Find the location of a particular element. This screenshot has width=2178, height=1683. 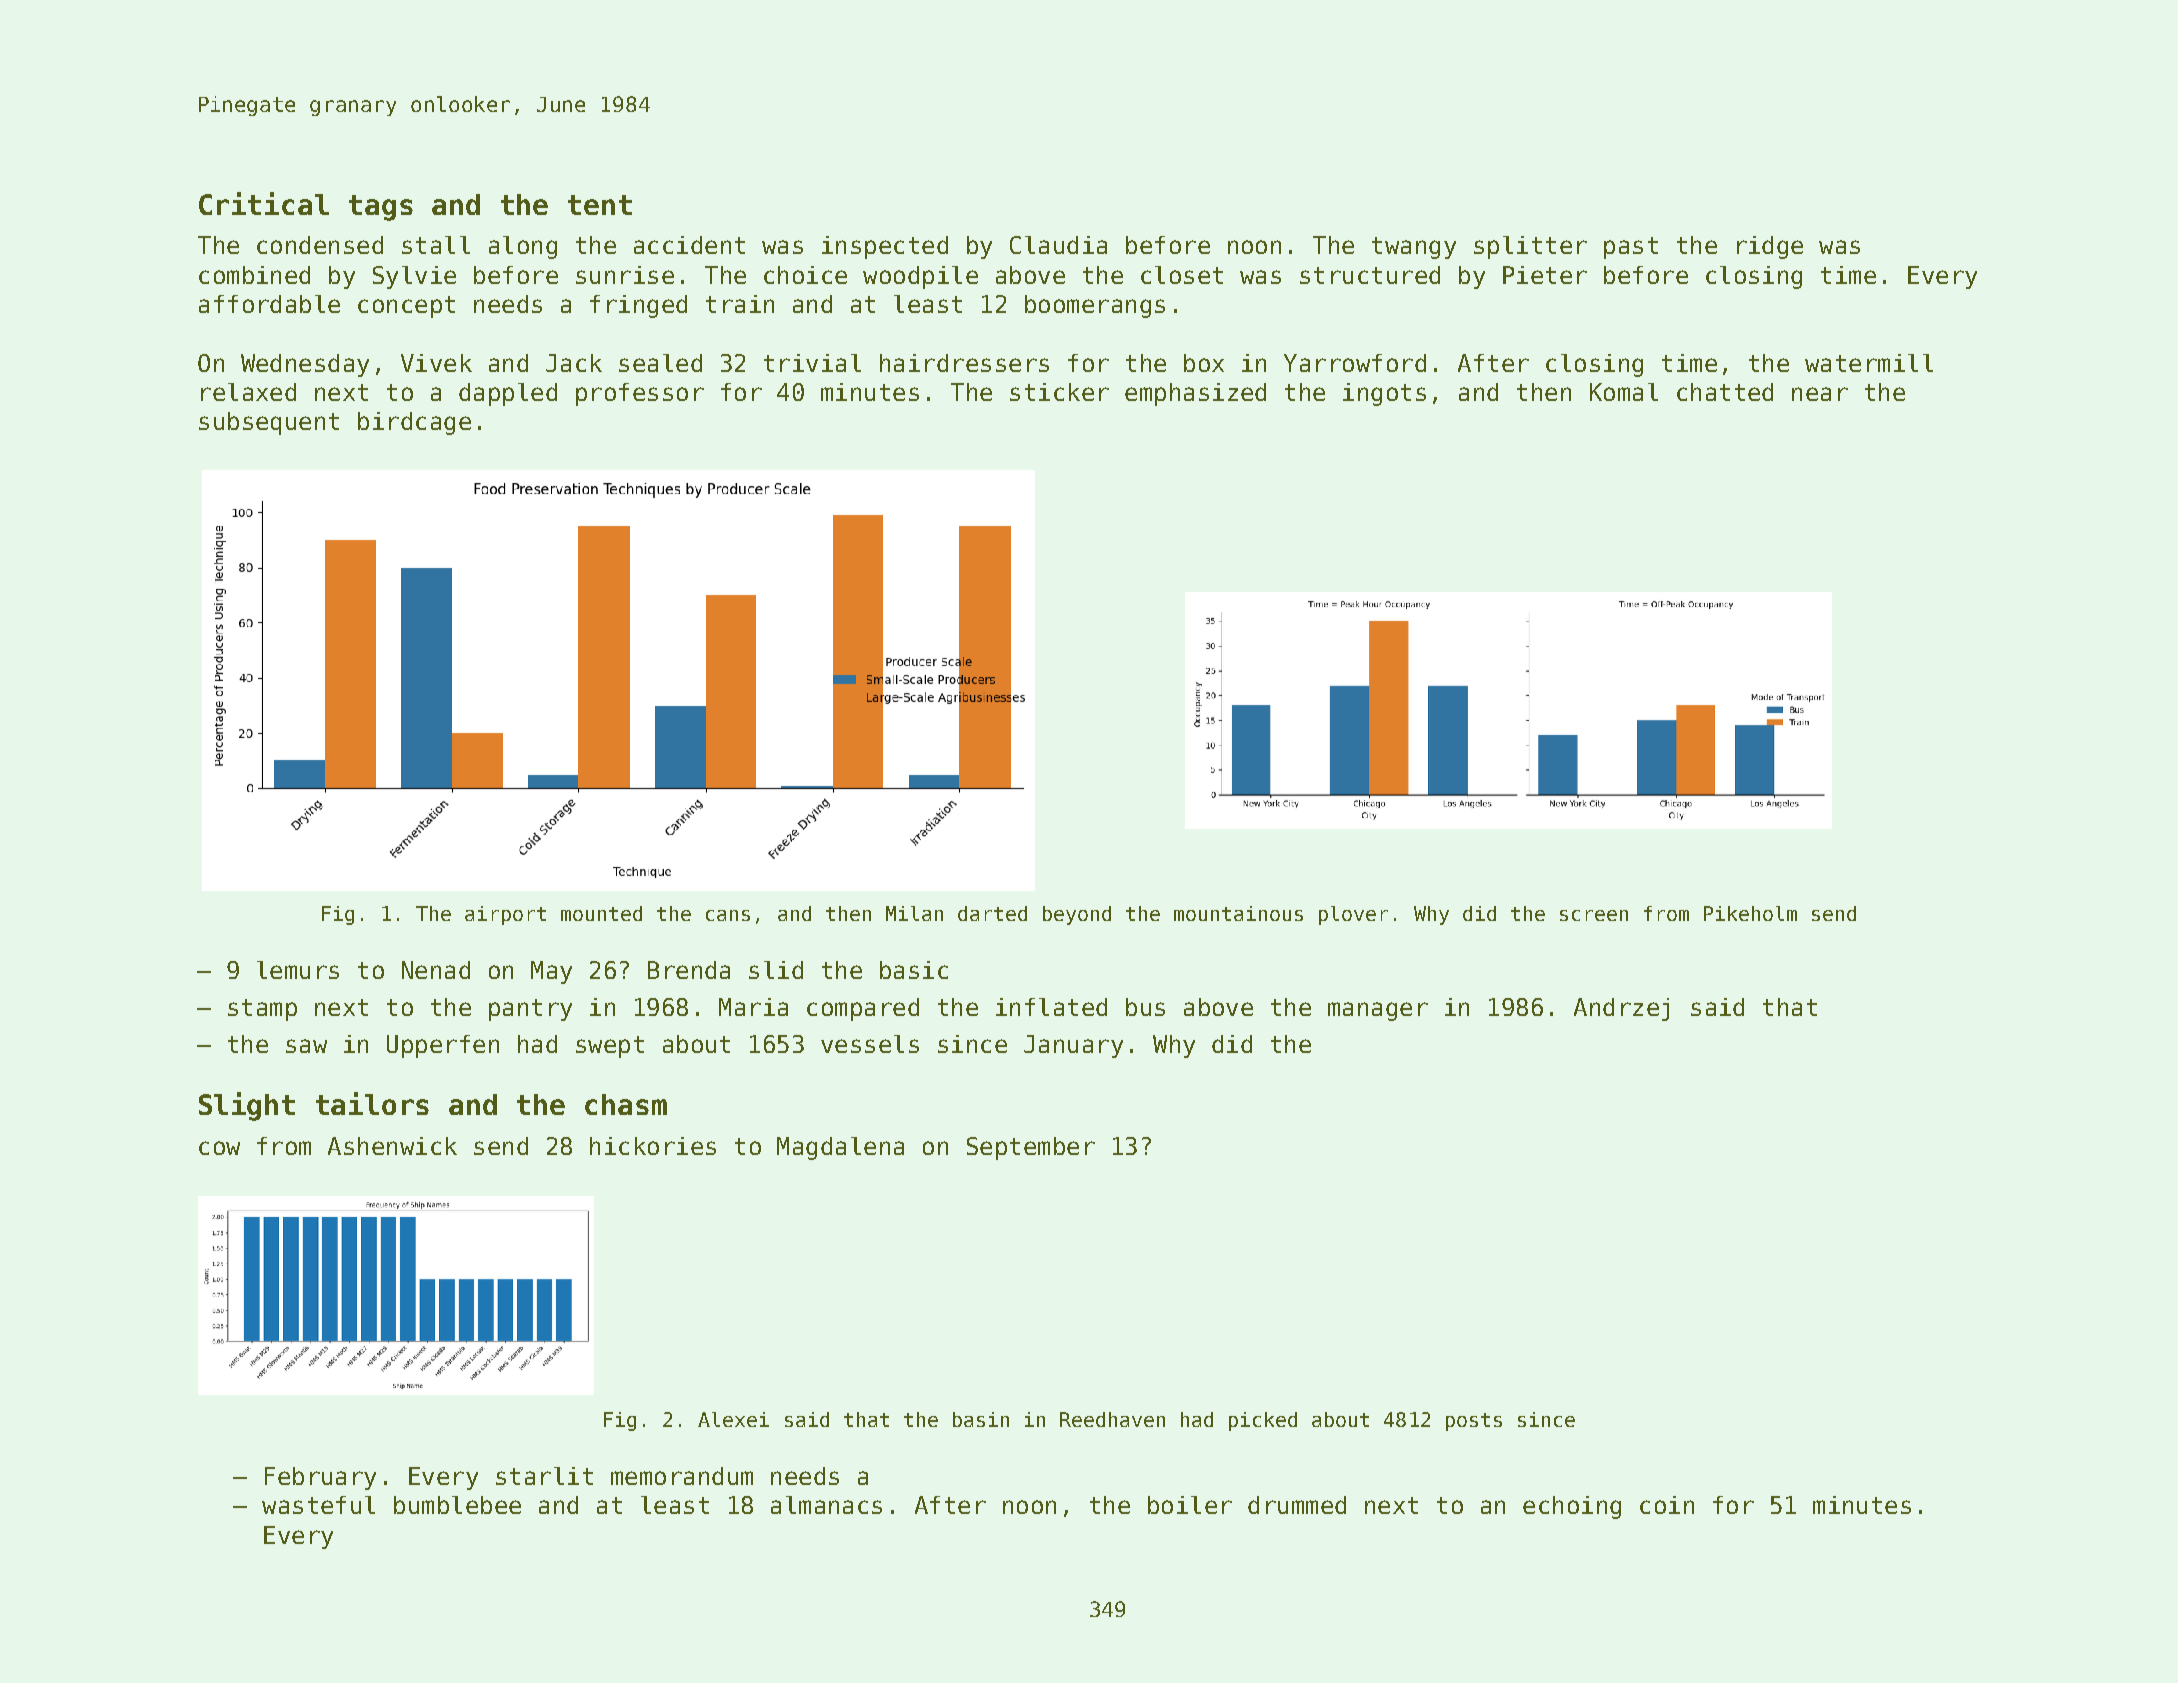

tent is located at coordinates (600, 205).
